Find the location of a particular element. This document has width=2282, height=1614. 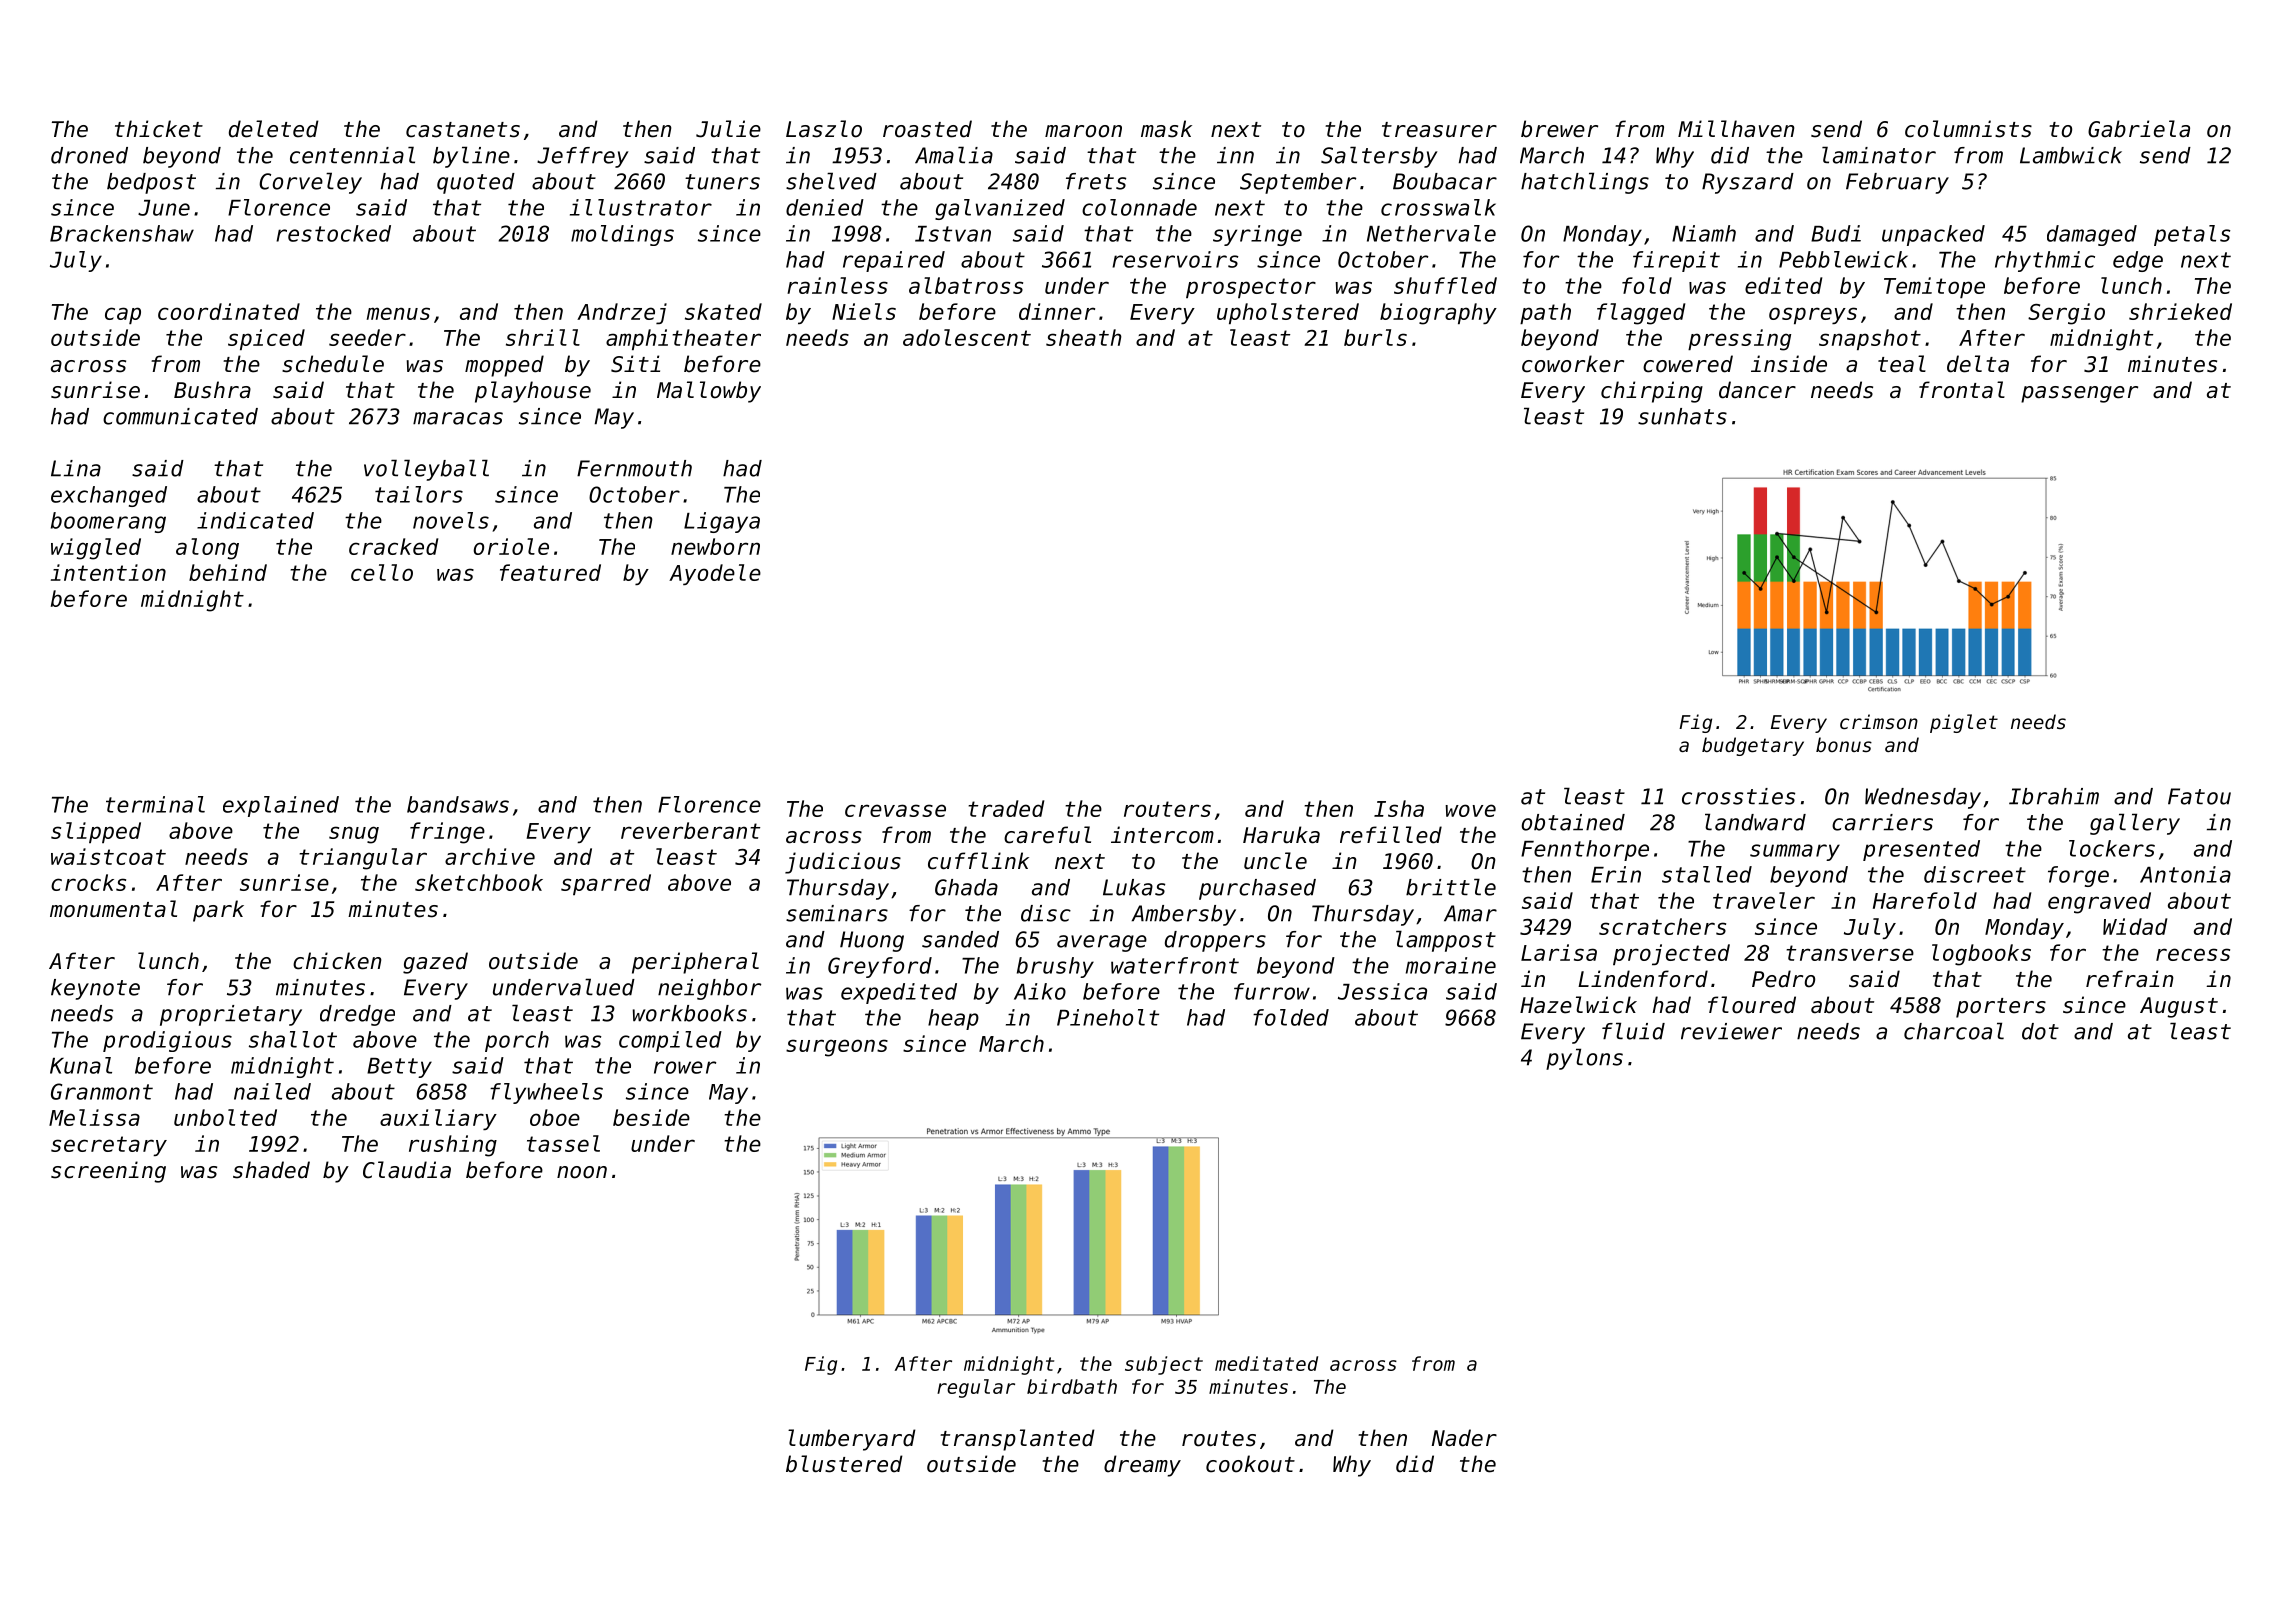

Ligaya is located at coordinates (722, 522).
